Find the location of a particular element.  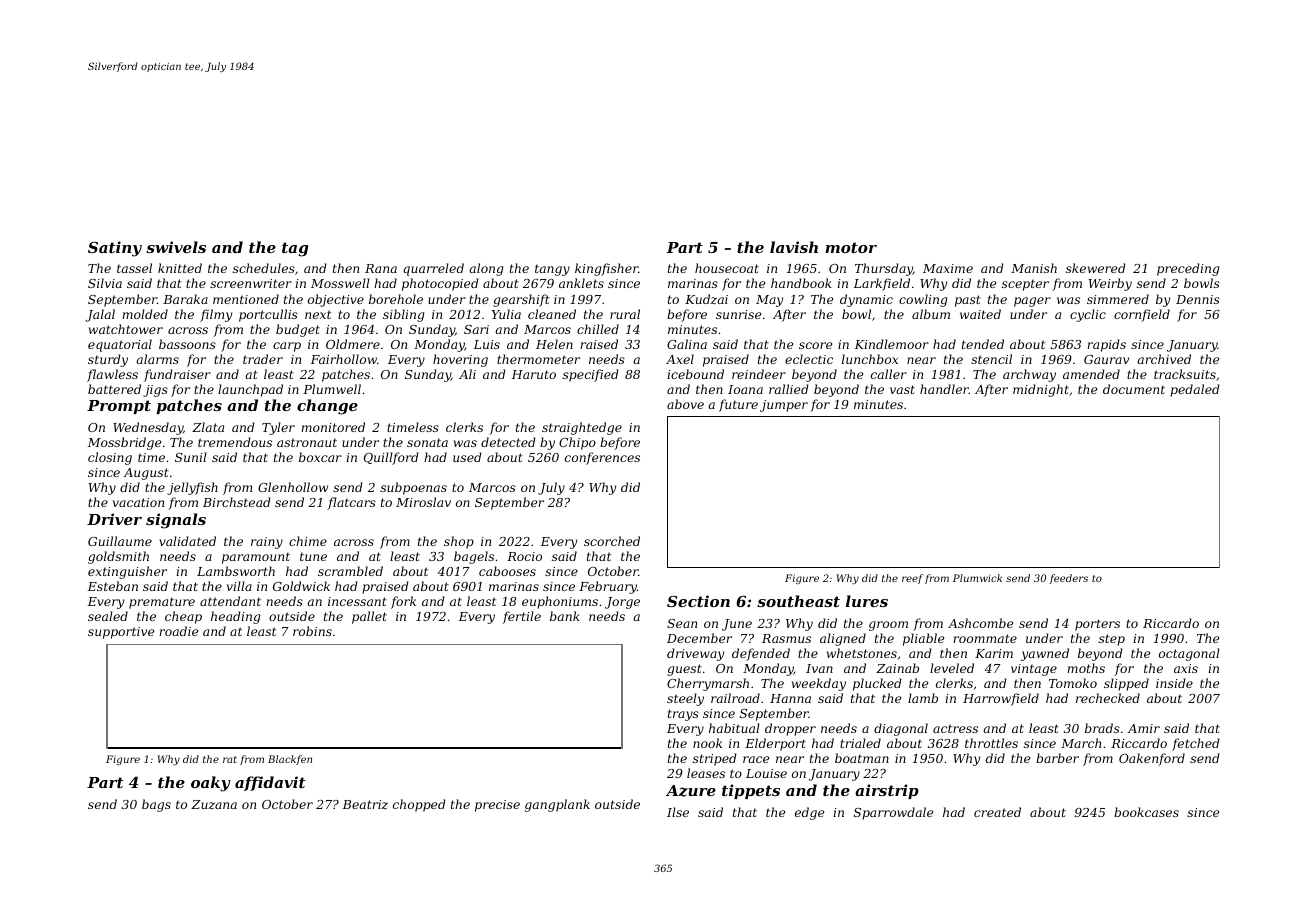

oaky is located at coordinates (211, 784).
